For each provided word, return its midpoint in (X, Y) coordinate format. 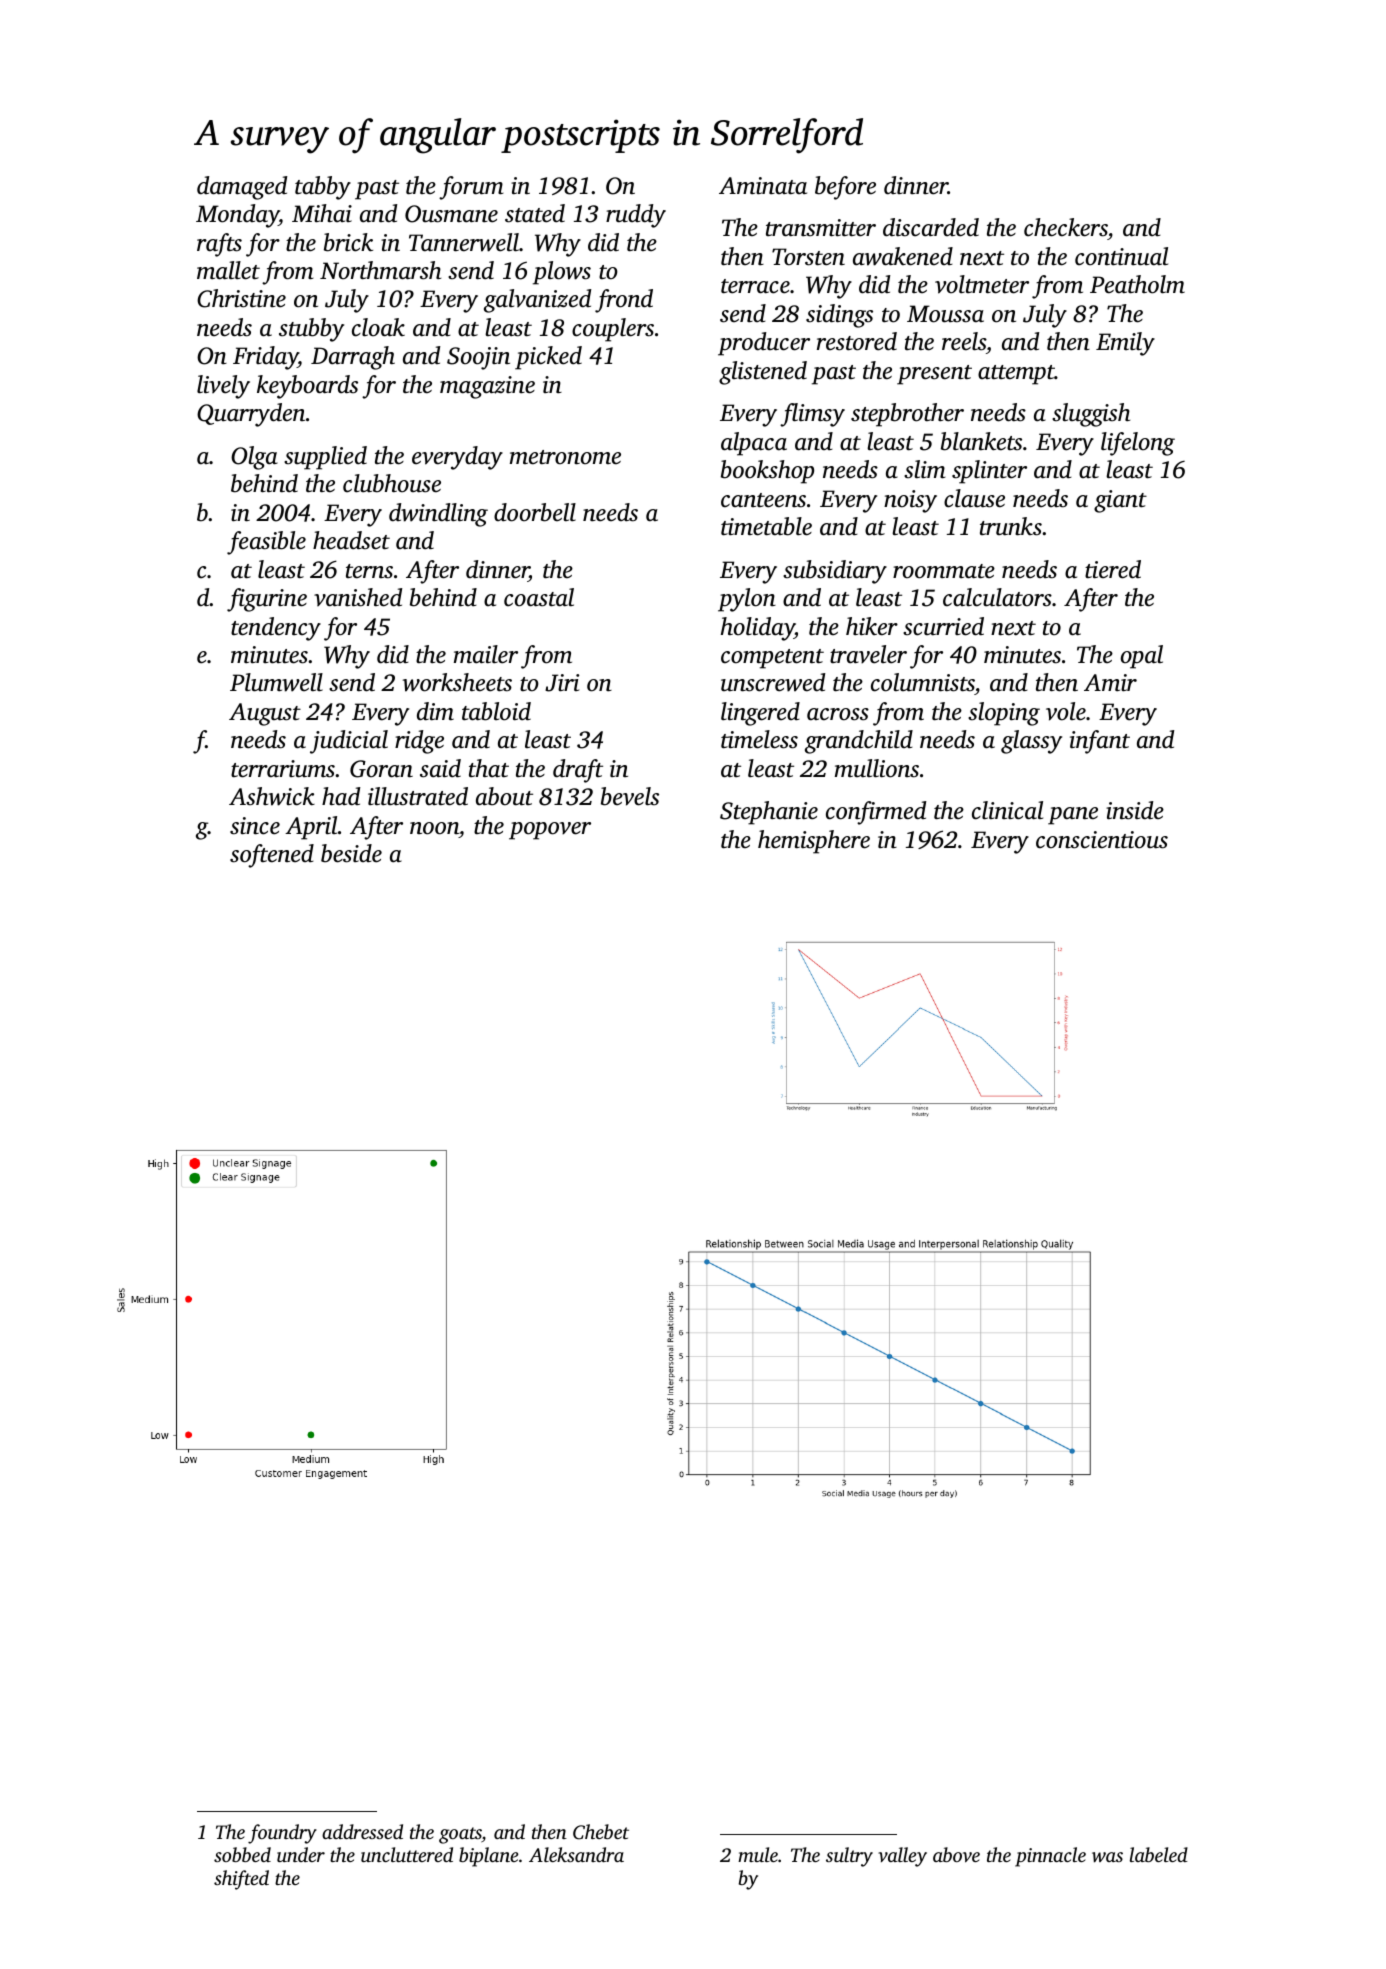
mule (758, 1854)
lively (223, 387)
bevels (630, 796)
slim (925, 469)
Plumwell (276, 682)
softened (272, 856)
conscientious (1102, 840)
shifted (241, 1880)
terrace (755, 286)
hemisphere (814, 842)
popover (550, 831)
